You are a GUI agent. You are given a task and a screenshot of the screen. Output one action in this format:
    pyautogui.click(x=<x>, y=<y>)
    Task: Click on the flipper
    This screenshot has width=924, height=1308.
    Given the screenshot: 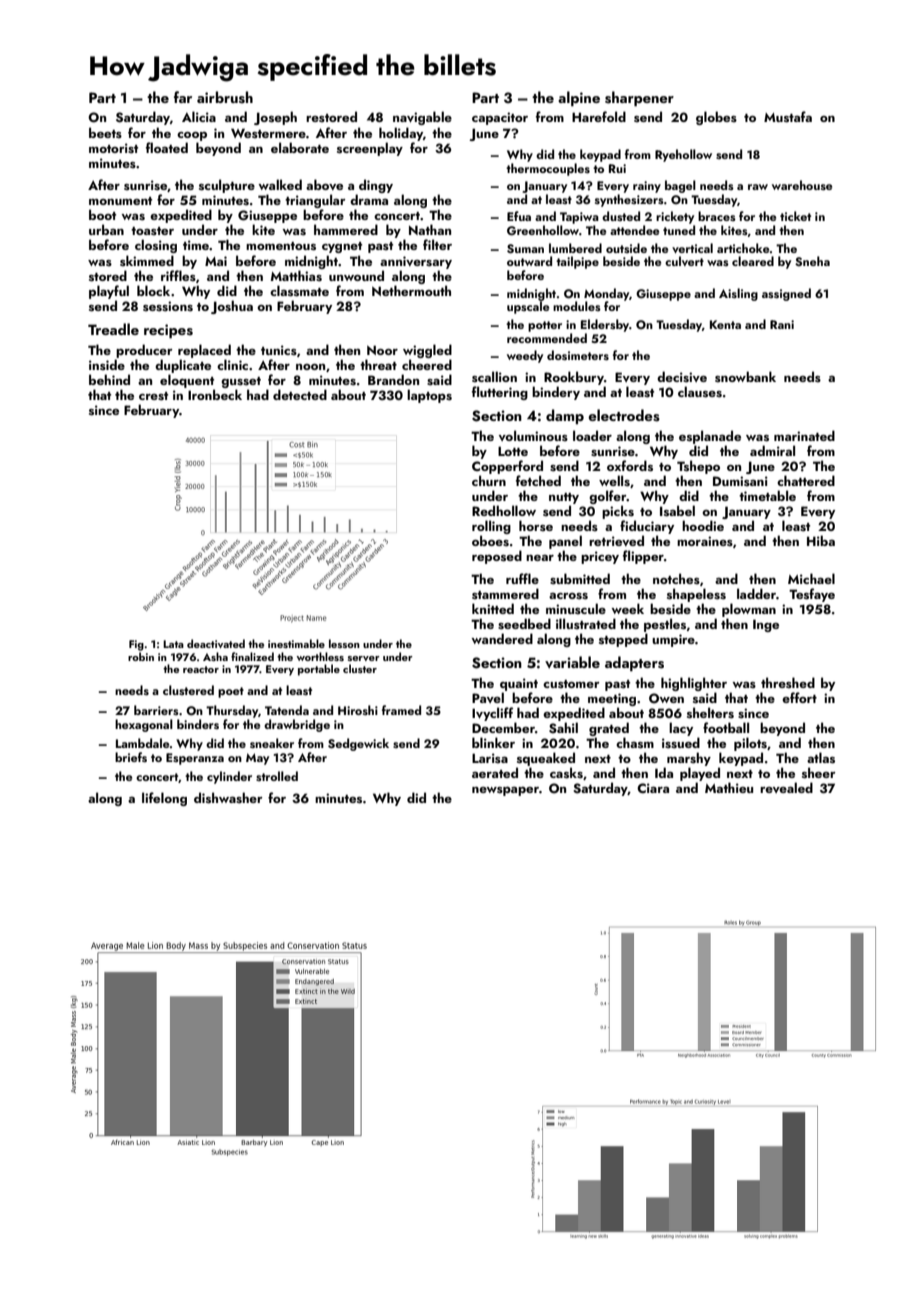 What is the action you would take?
    pyautogui.click(x=643, y=557)
